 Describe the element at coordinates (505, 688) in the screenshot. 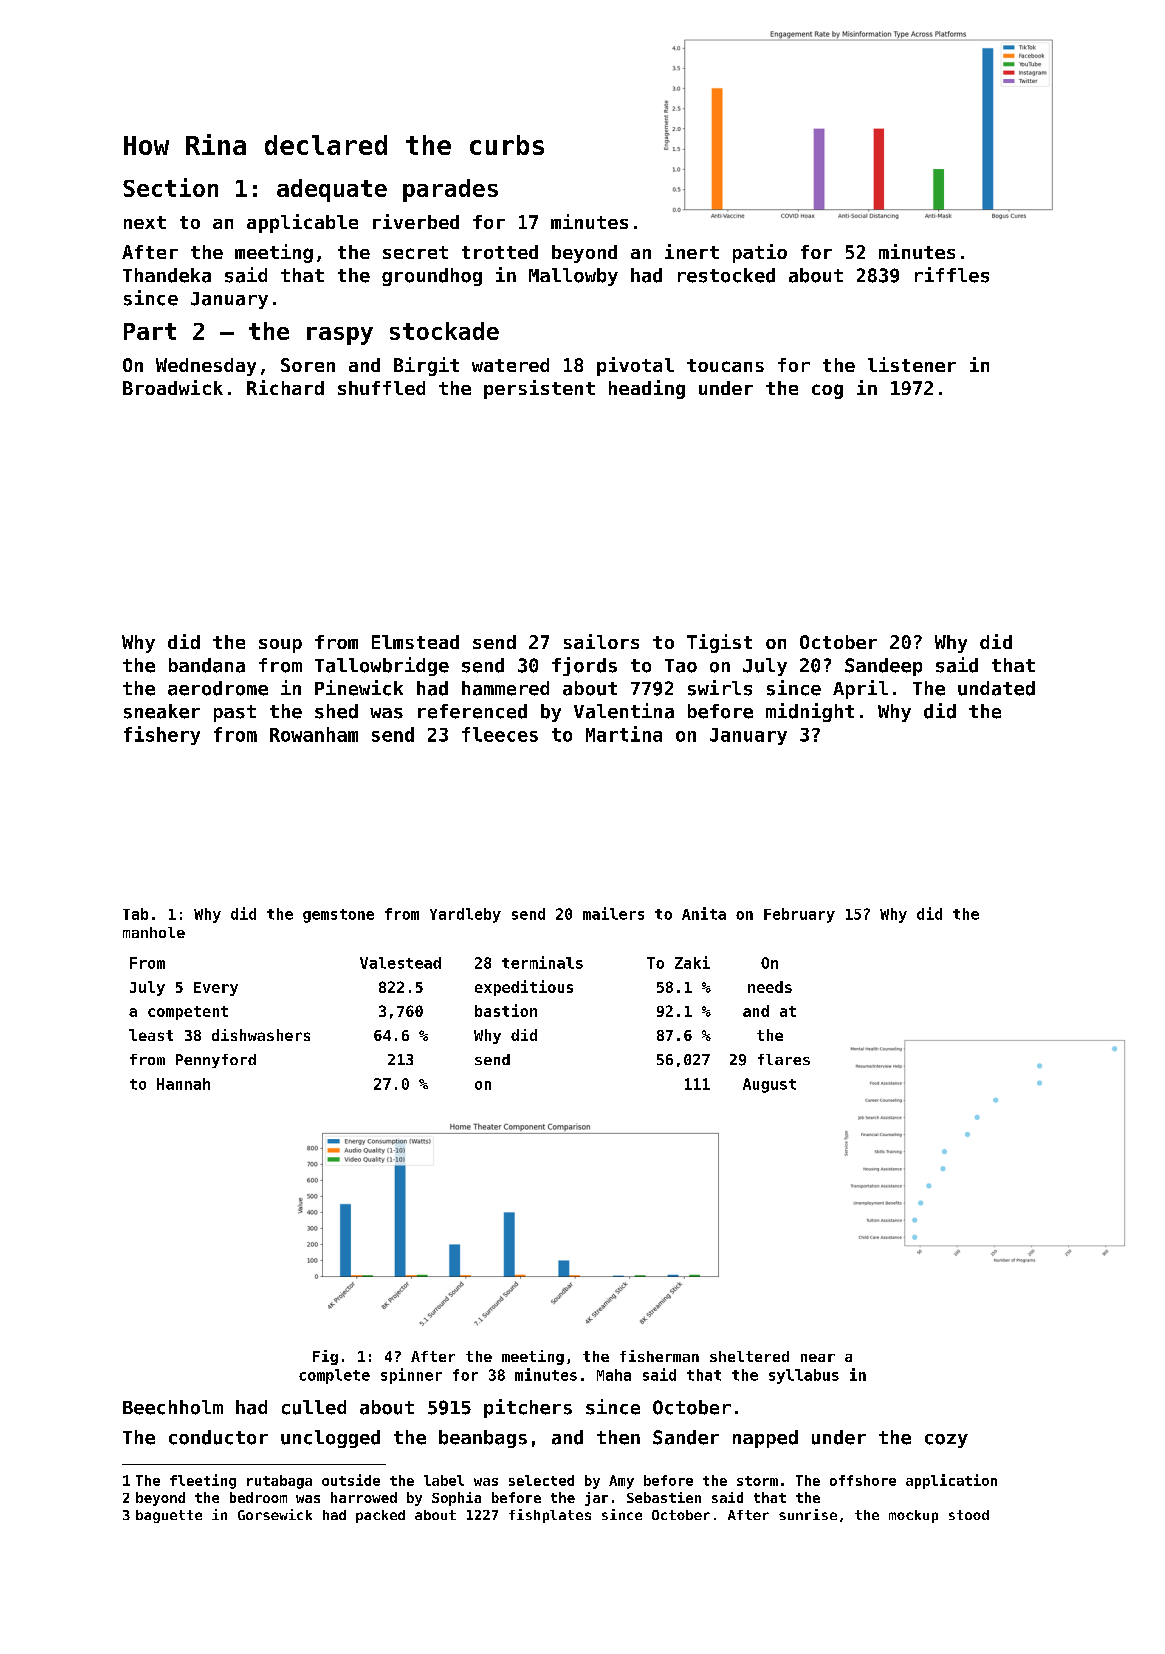

I see `hammered` at that location.
